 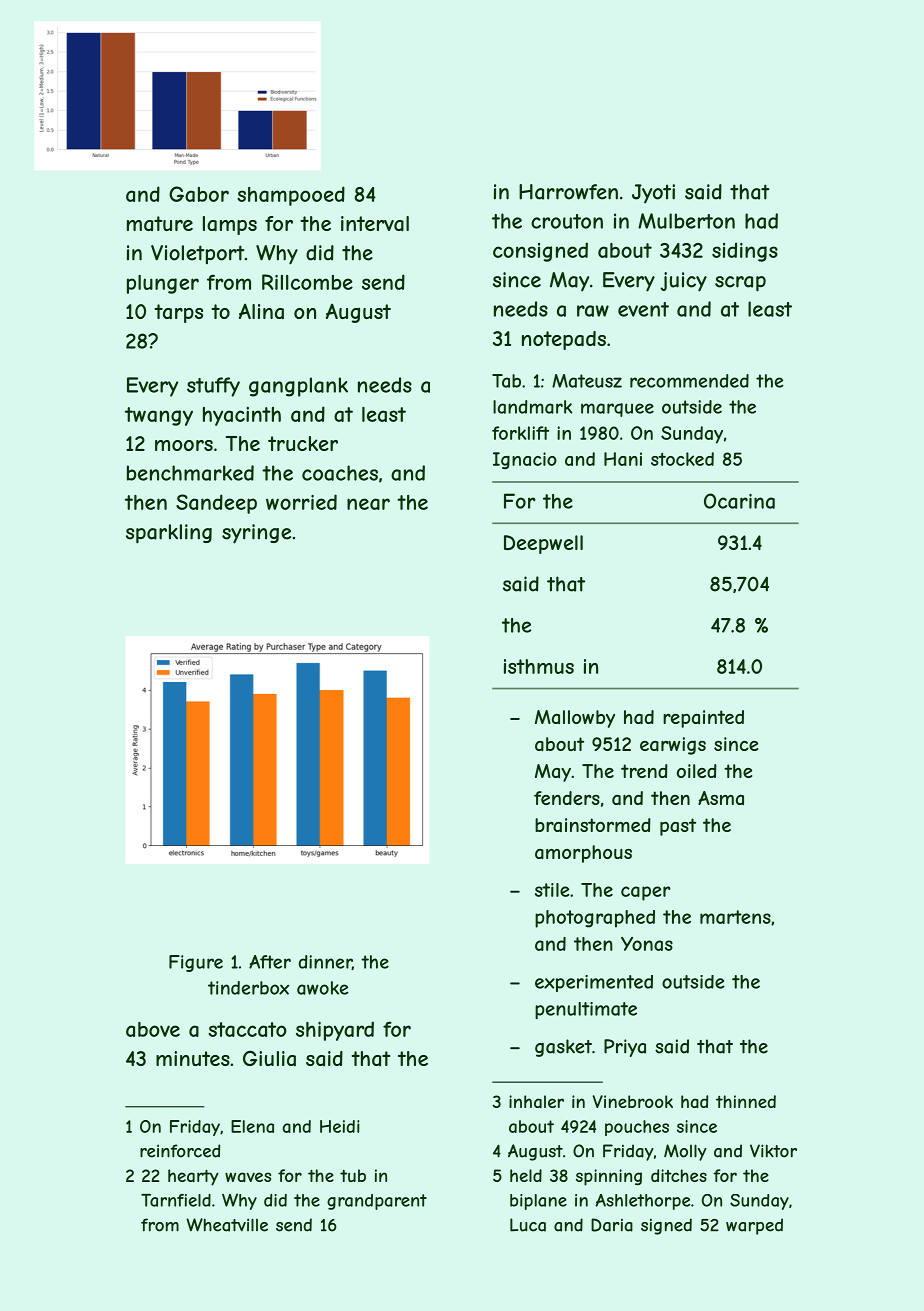 What do you see at coordinates (252, 1126) in the page?
I see `Elena` at bounding box center [252, 1126].
